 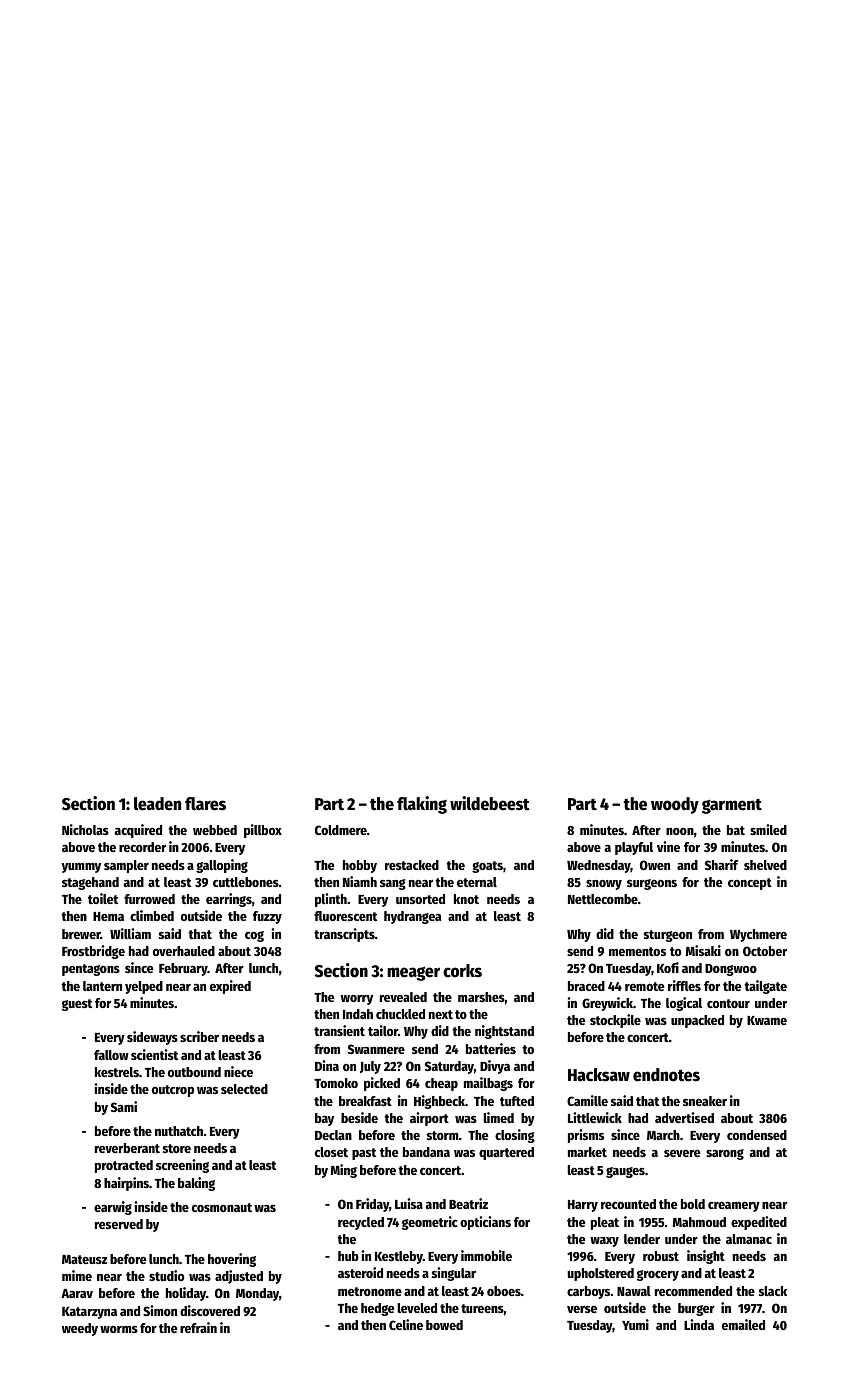 I want to click on Celine, so click(x=406, y=1324).
